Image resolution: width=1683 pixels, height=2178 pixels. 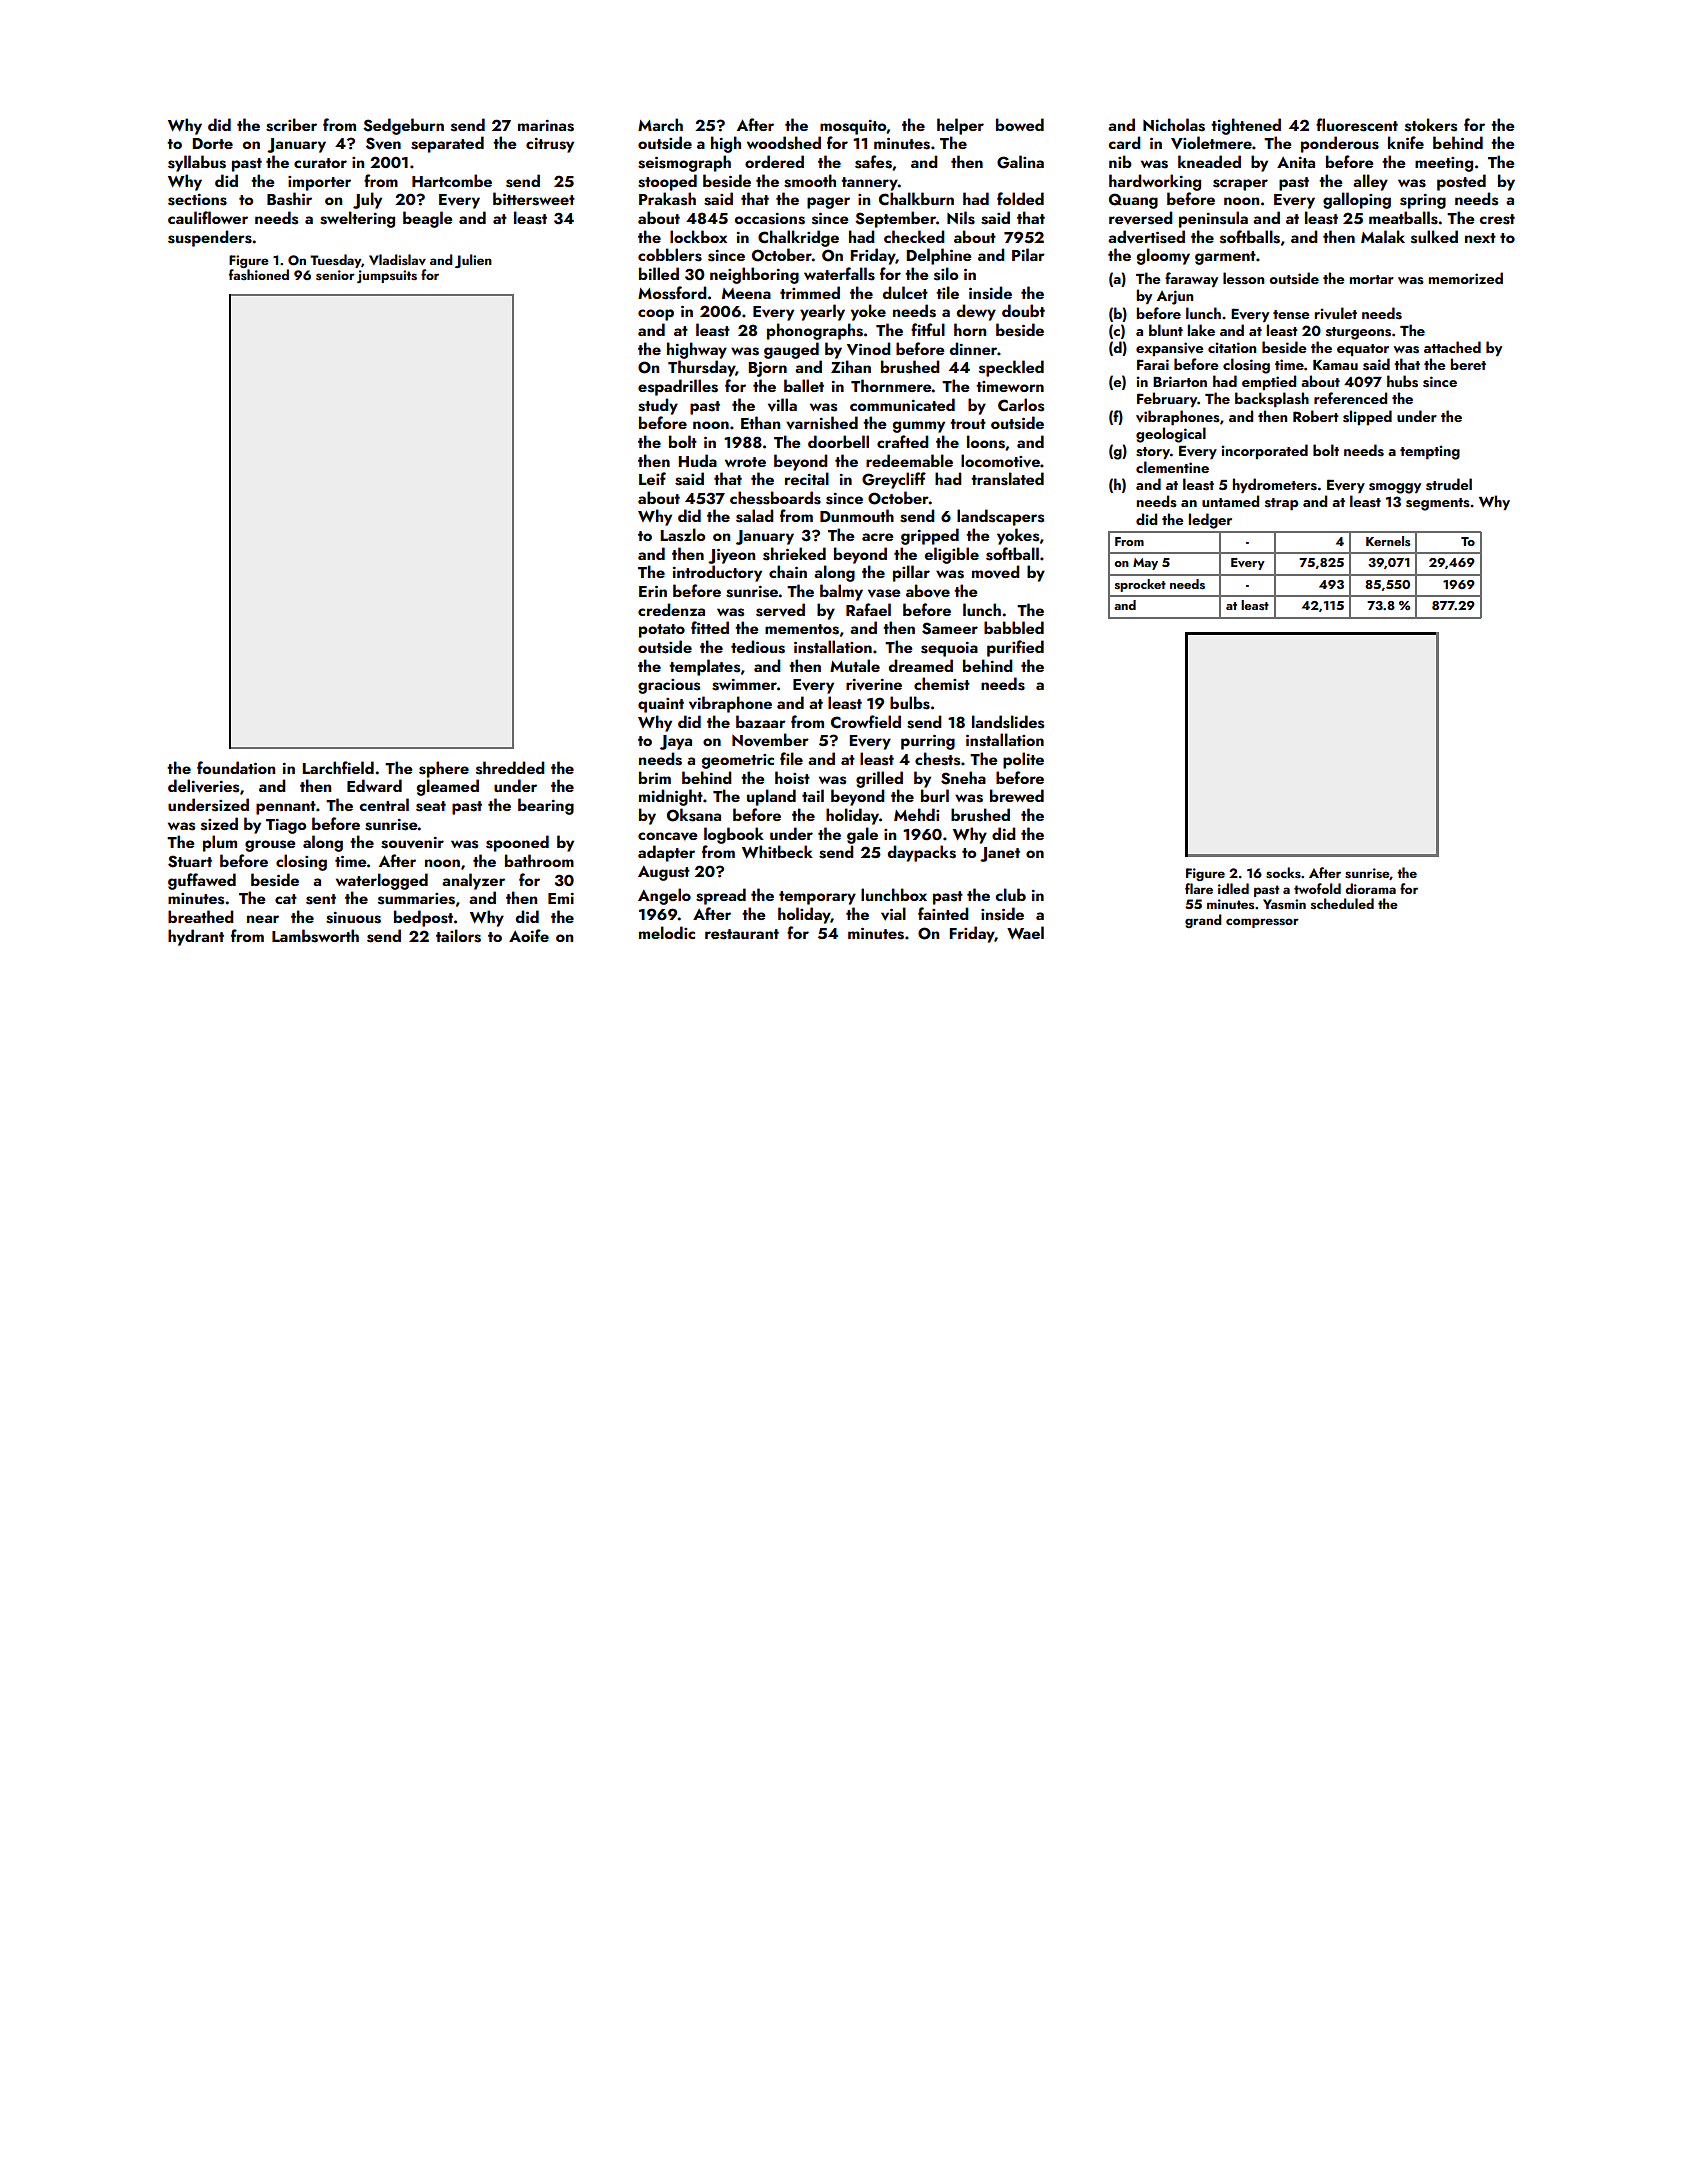 I want to click on study, so click(x=658, y=406).
